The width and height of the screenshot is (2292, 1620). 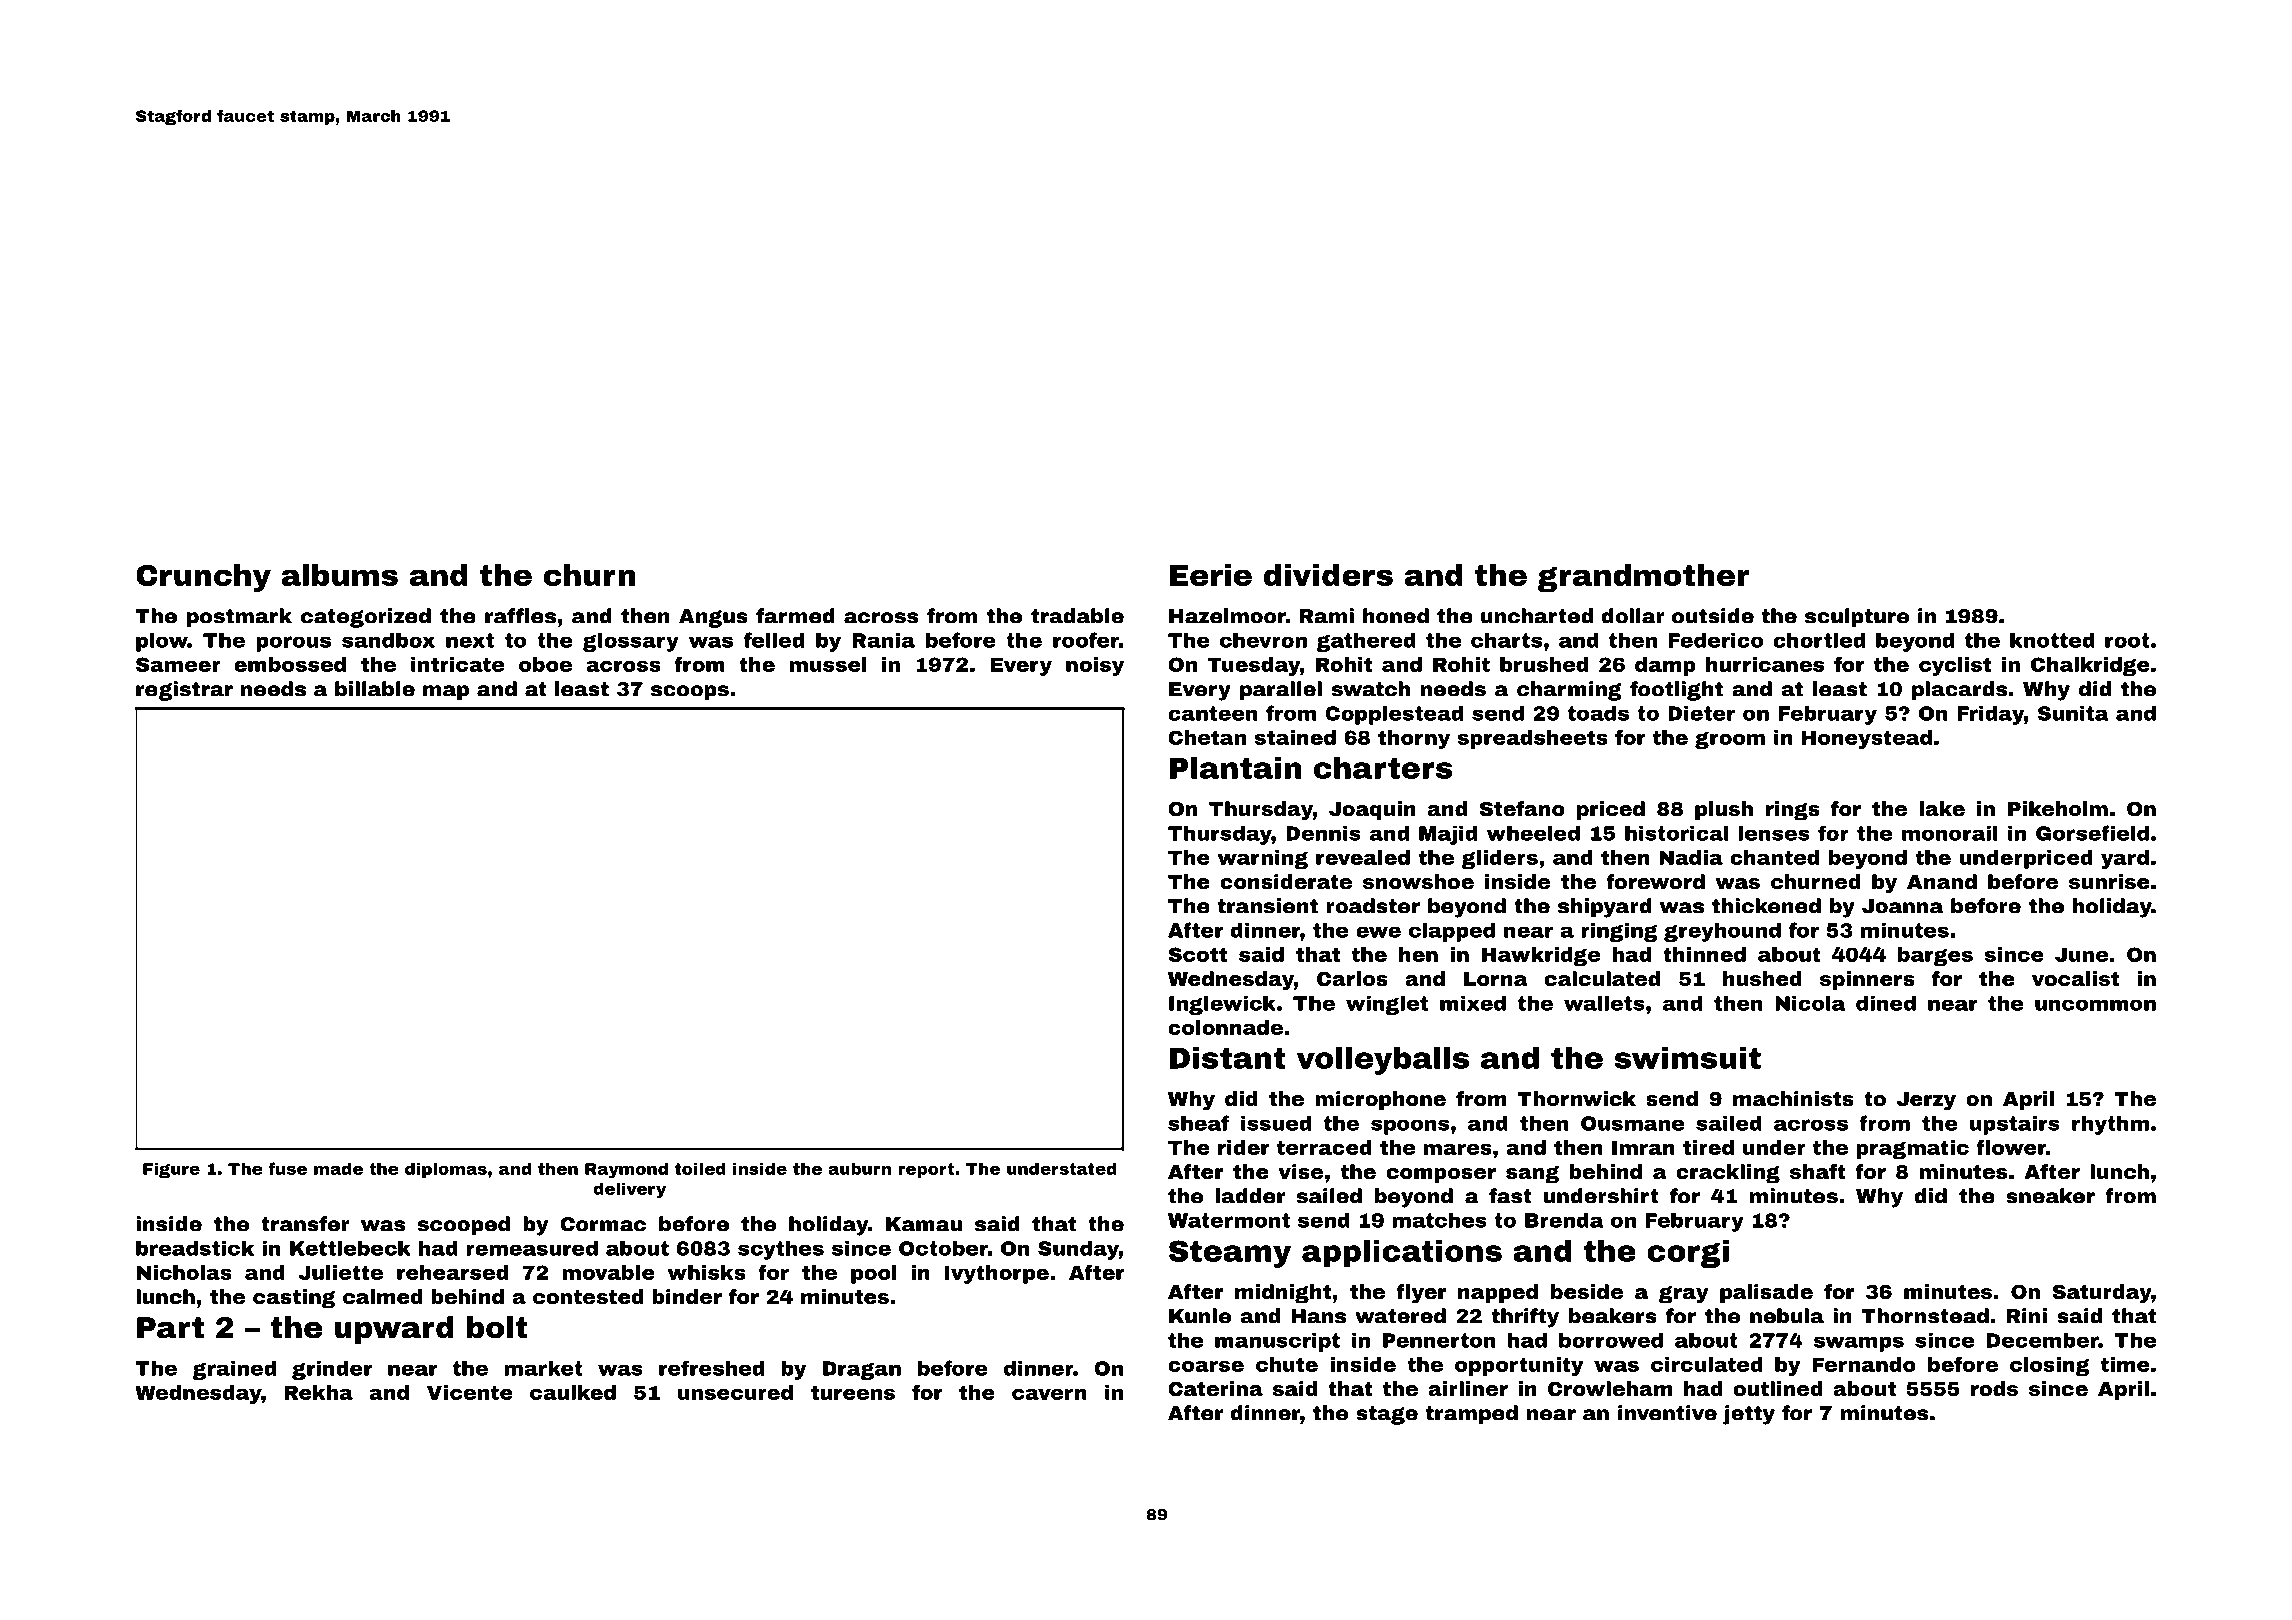 What do you see at coordinates (318, 1392) in the screenshot?
I see `Rekha` at bounding box center [318, 1392].
